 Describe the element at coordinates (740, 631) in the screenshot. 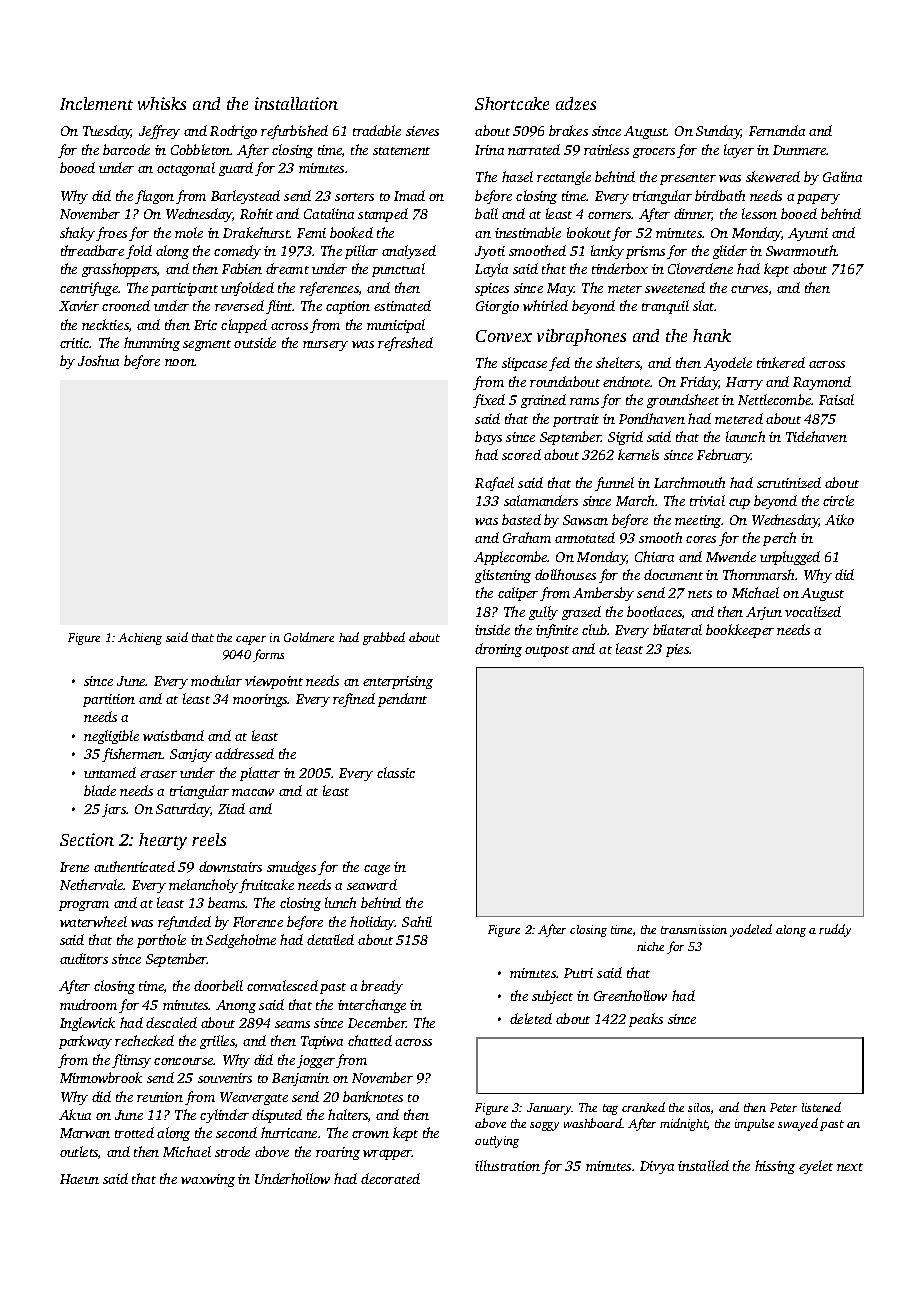

I see `bookkeeper` at that location.
